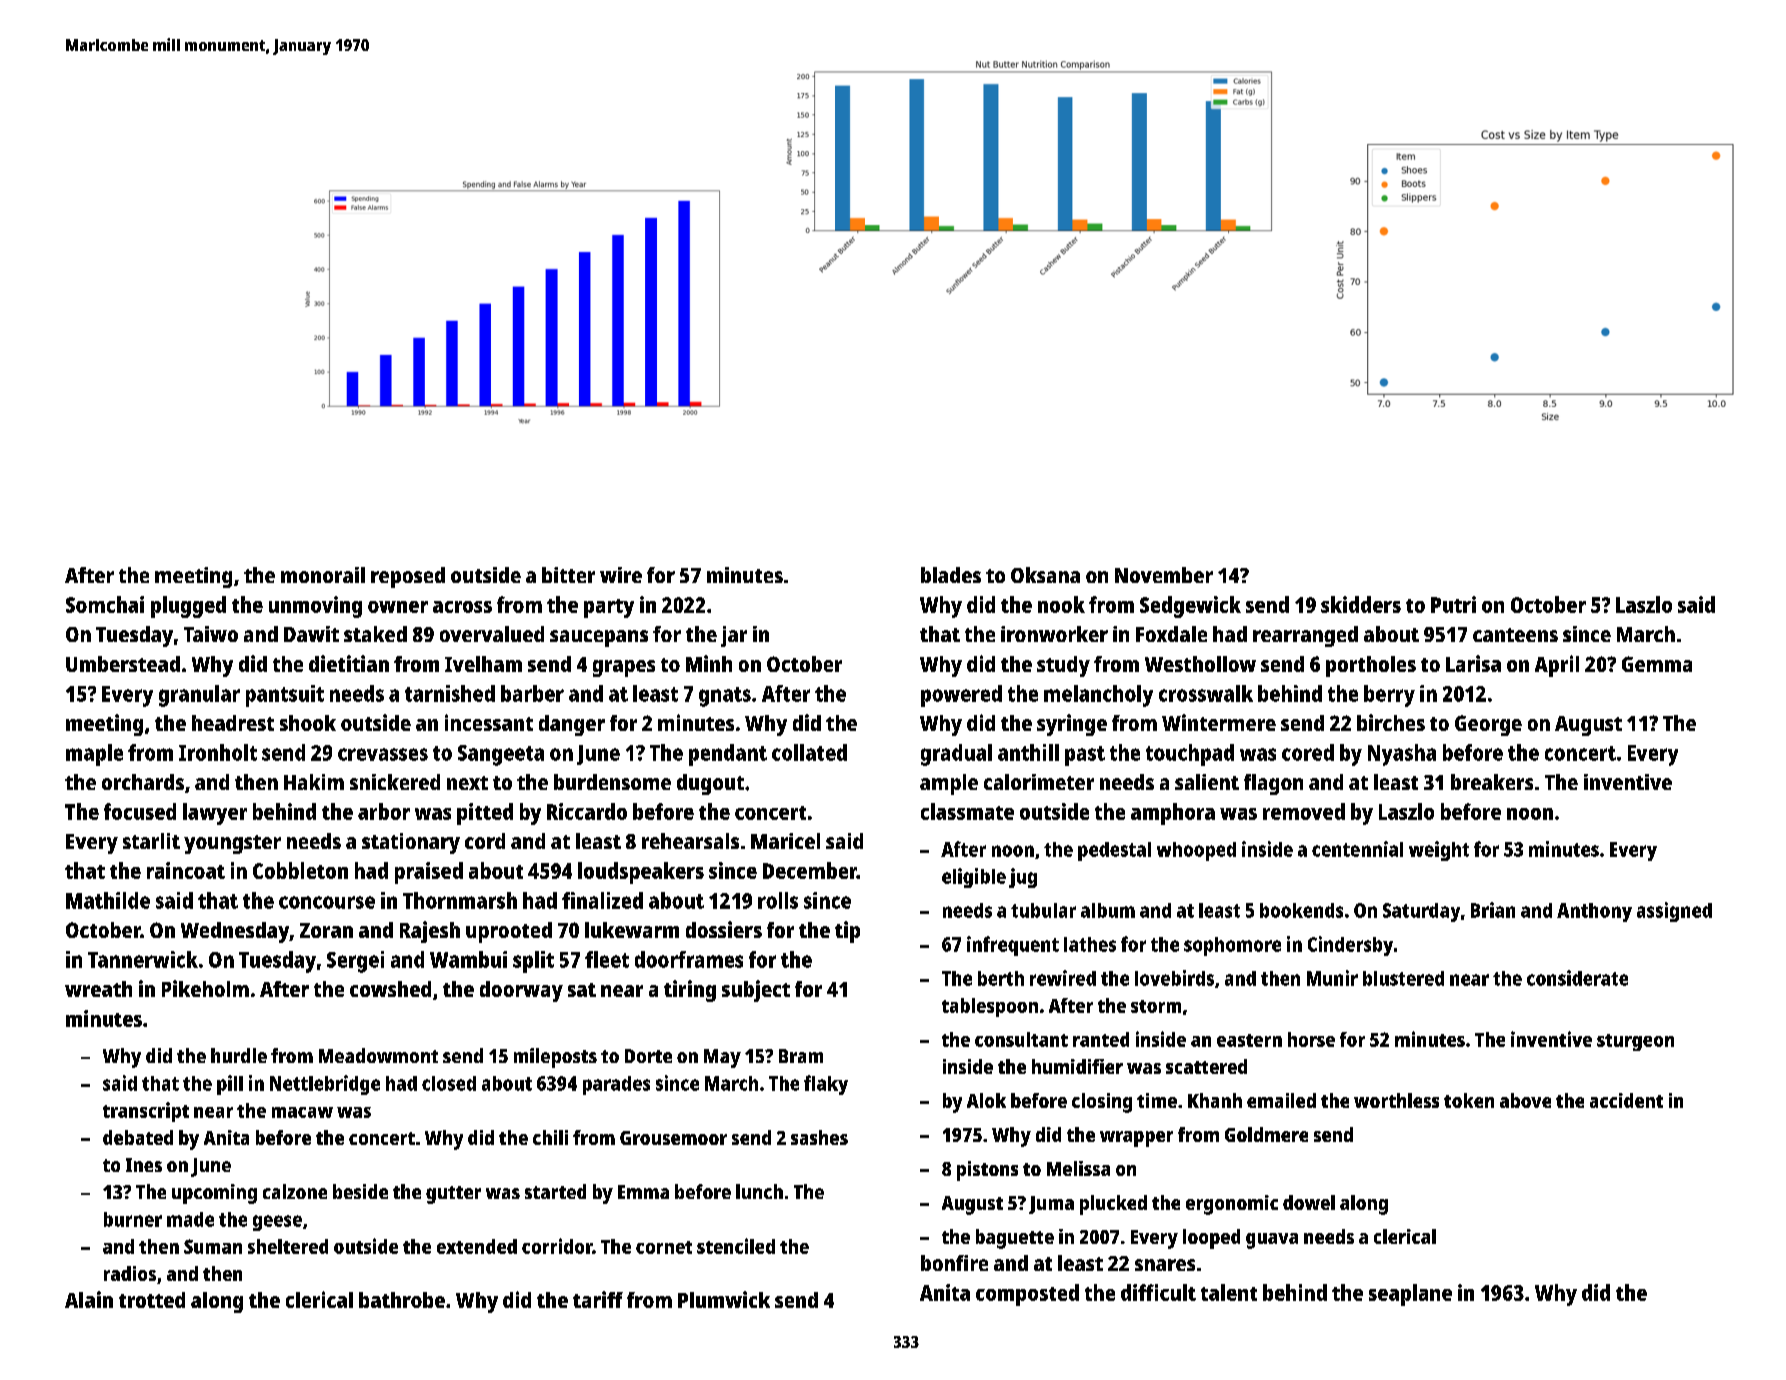 The width and height of the page is (1786, 1380). I want to click on Oksana, so click(1045, 575).
